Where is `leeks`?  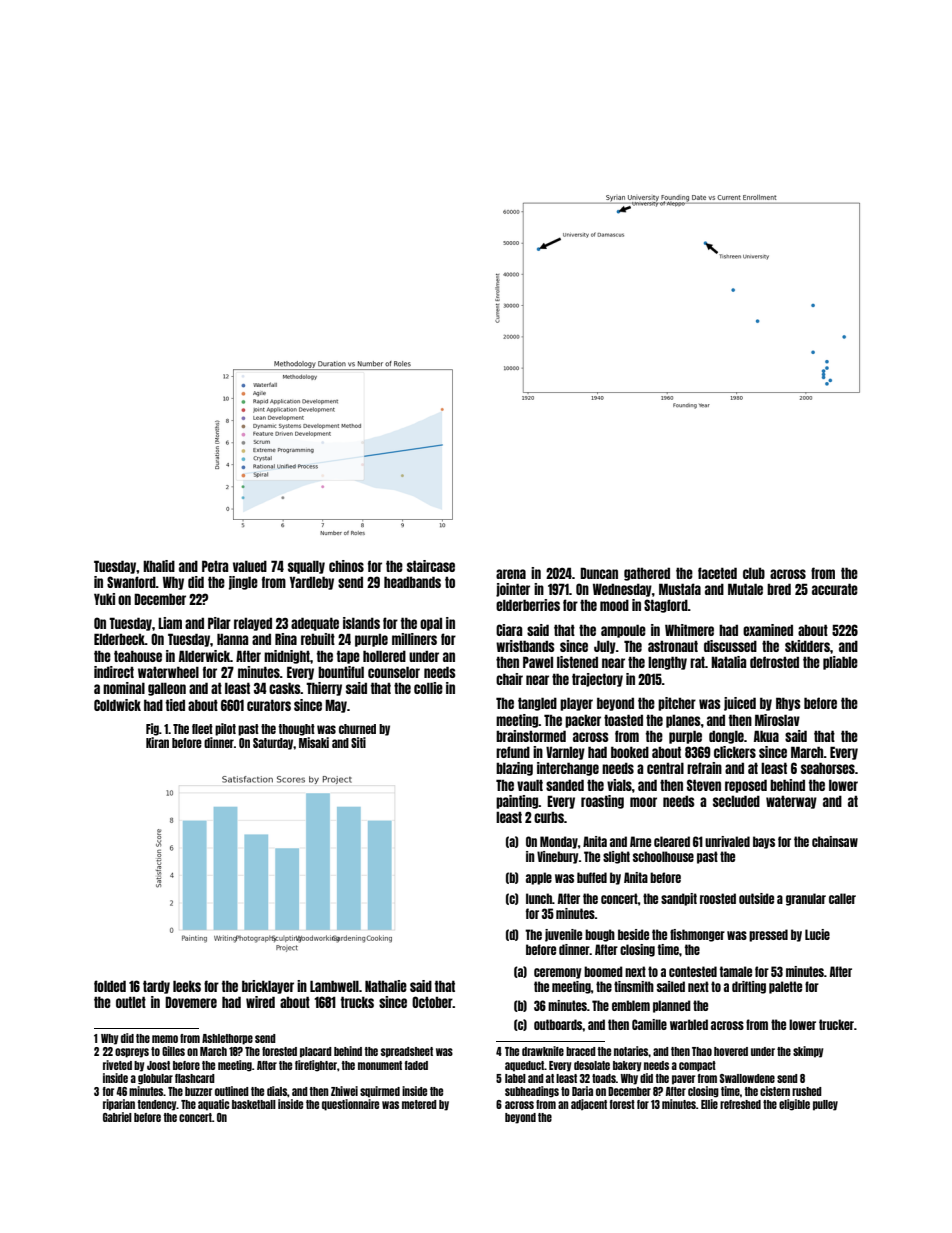
leeks is located at coordinates (187, 986).
